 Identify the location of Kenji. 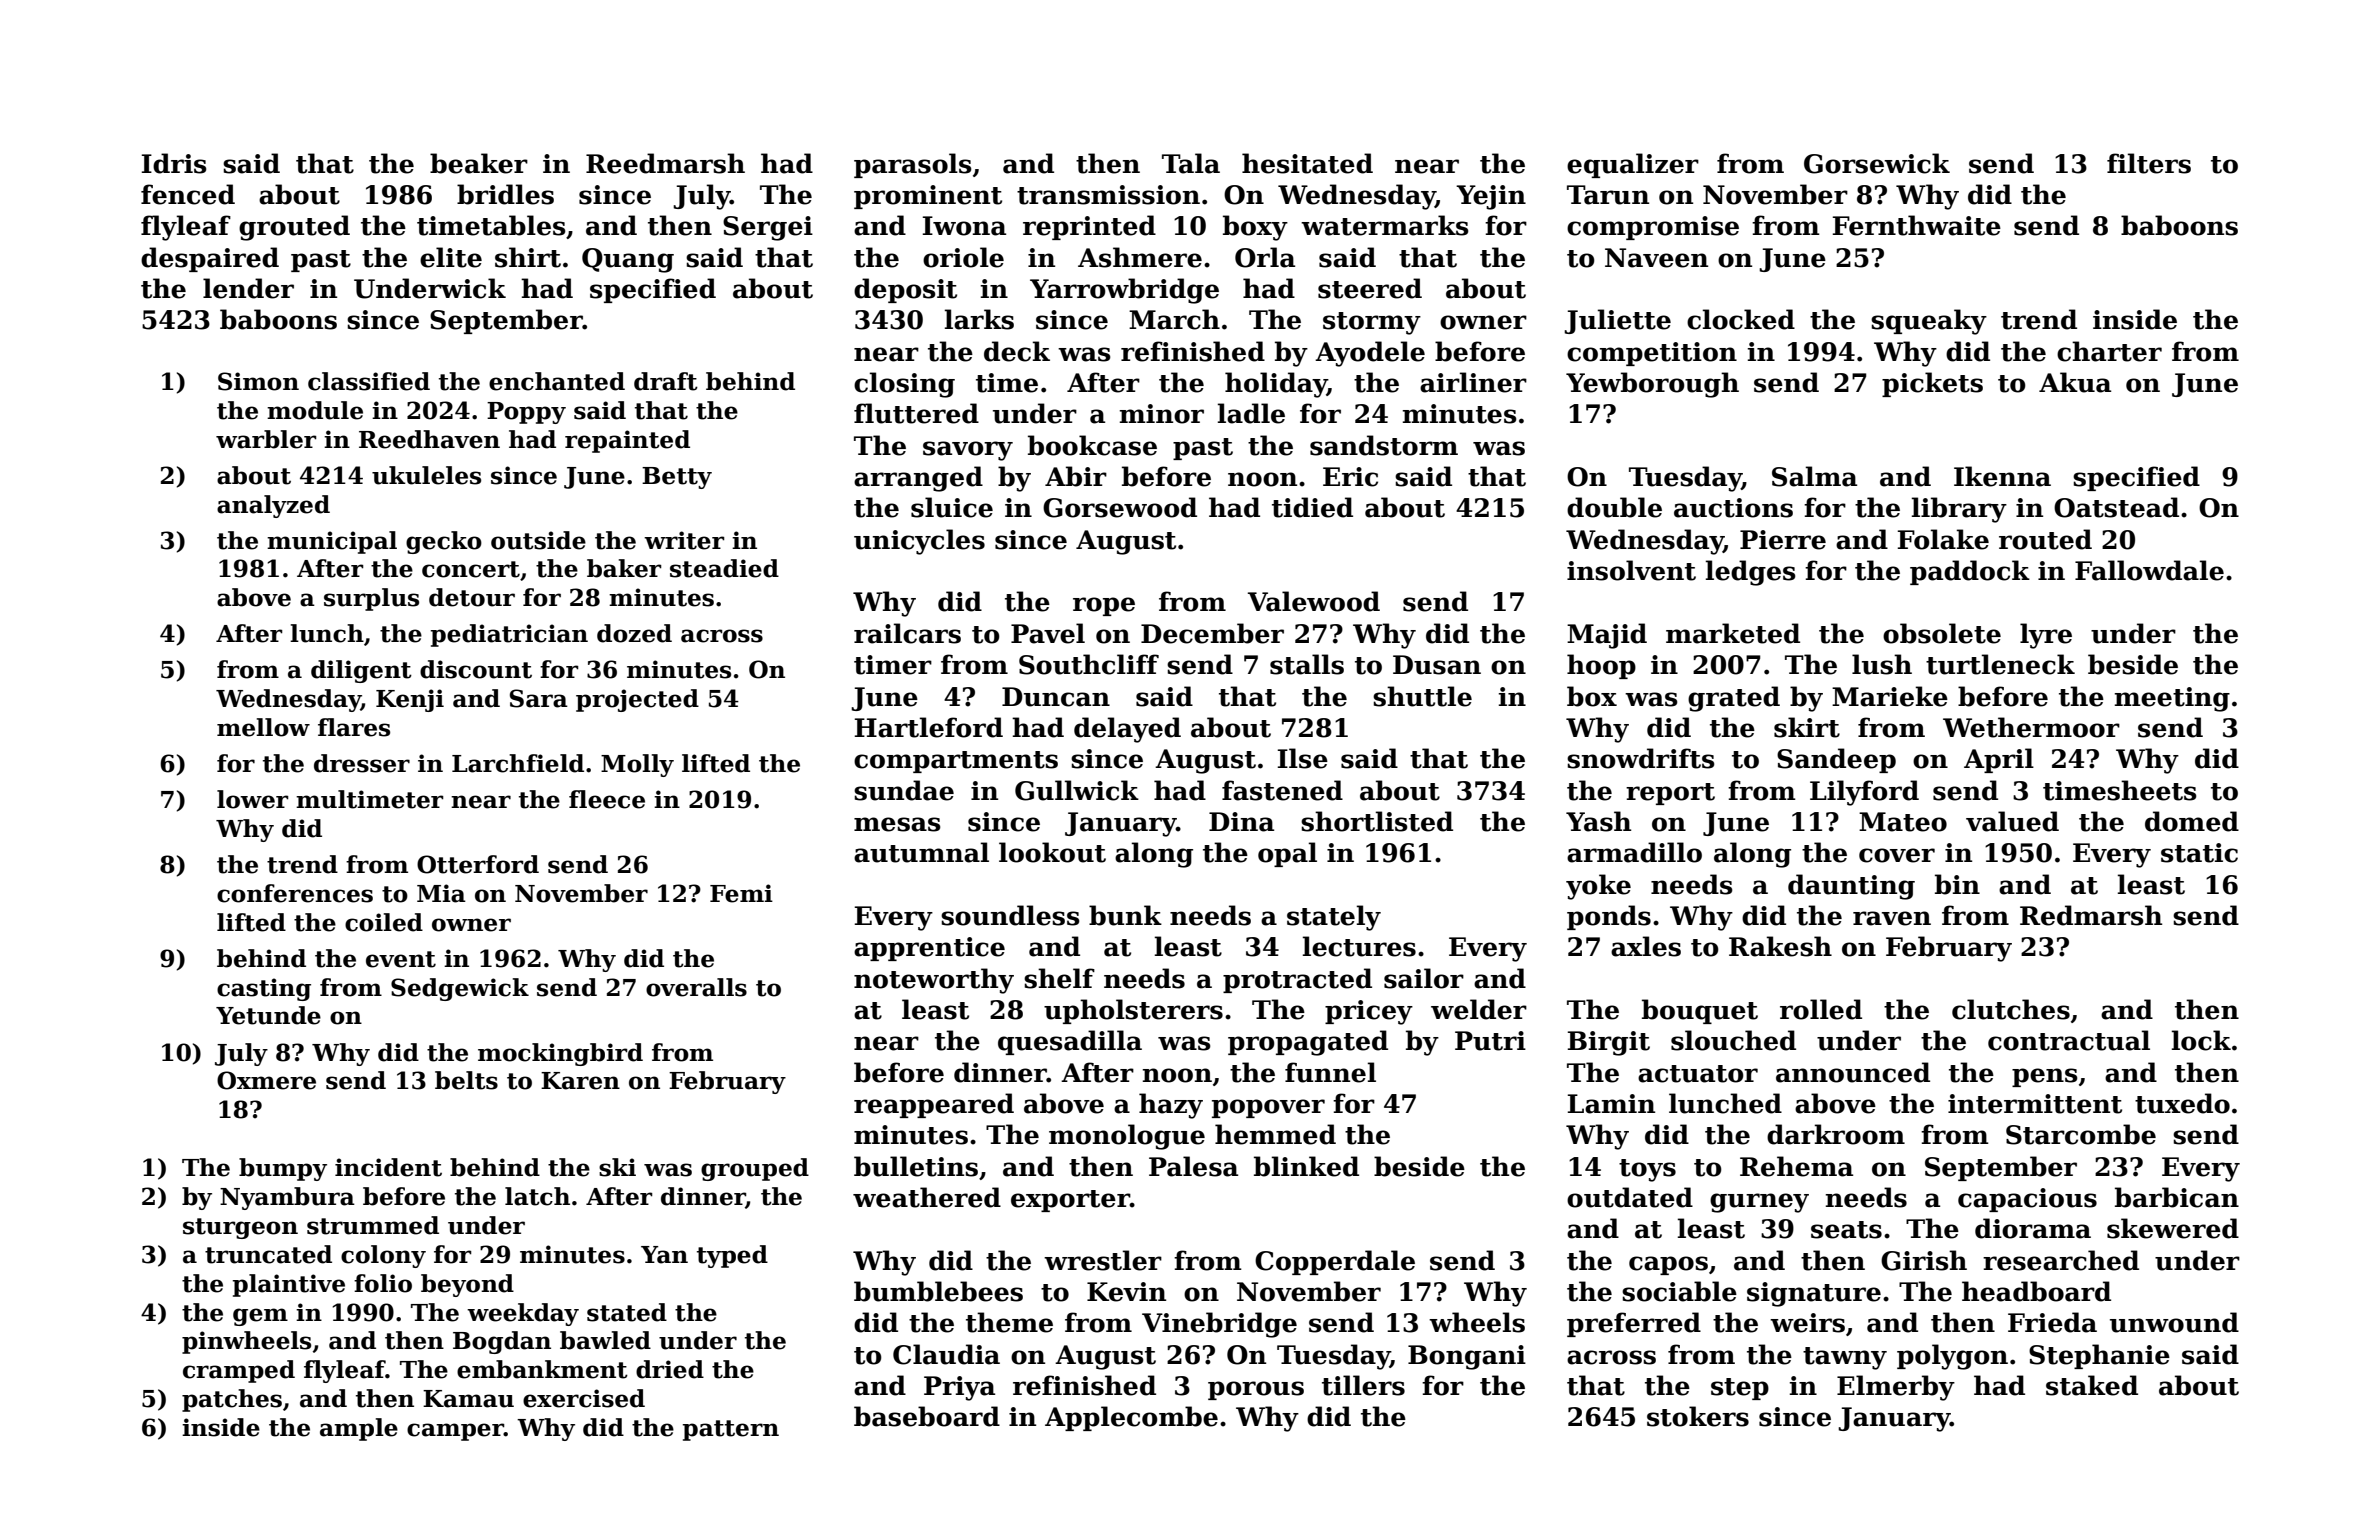
(410, 700).
